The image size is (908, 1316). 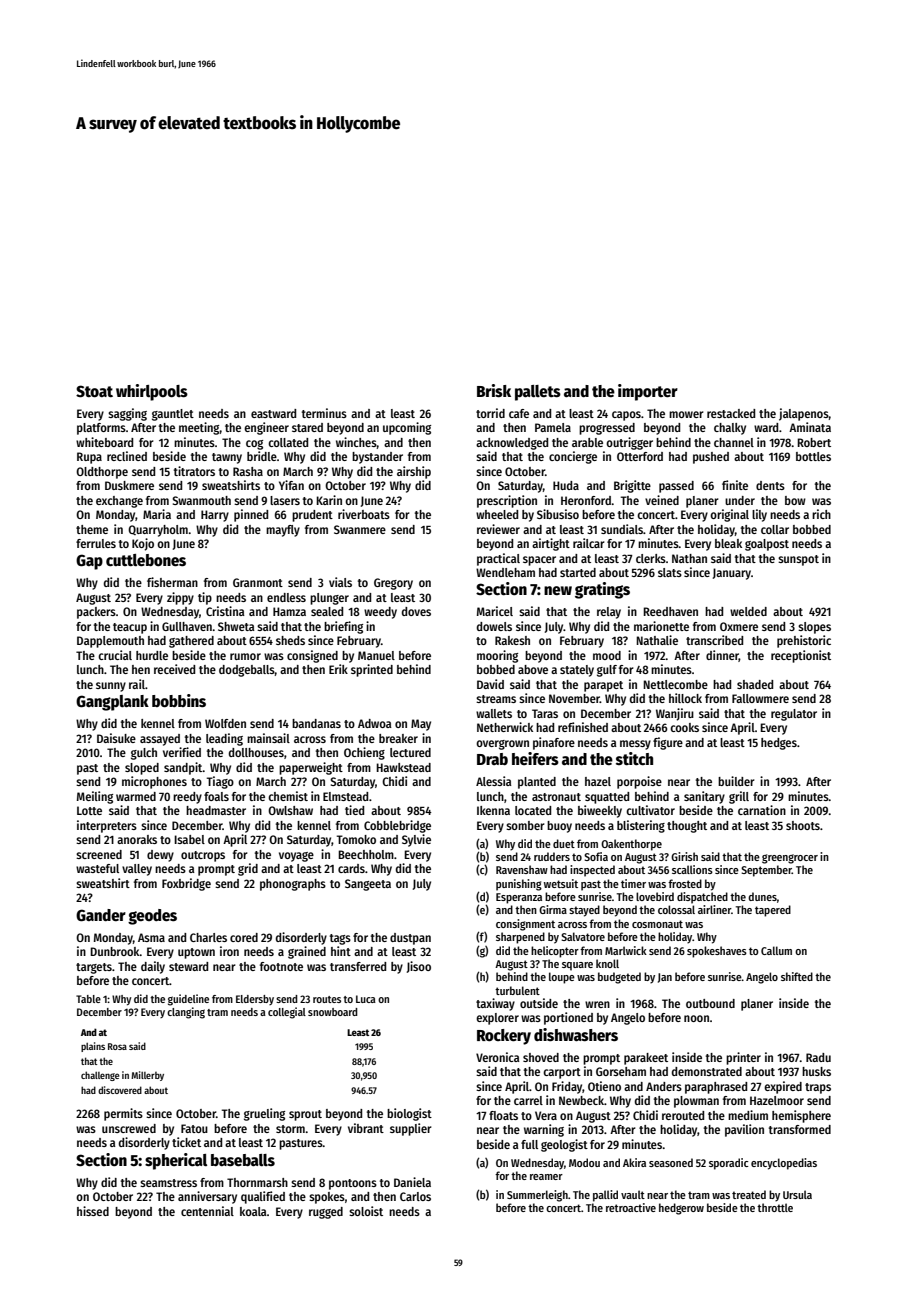 What do you see at coordinates (537, 1196) in the page?
I see `Summerleigh` at bounding box center [537, 1196].
